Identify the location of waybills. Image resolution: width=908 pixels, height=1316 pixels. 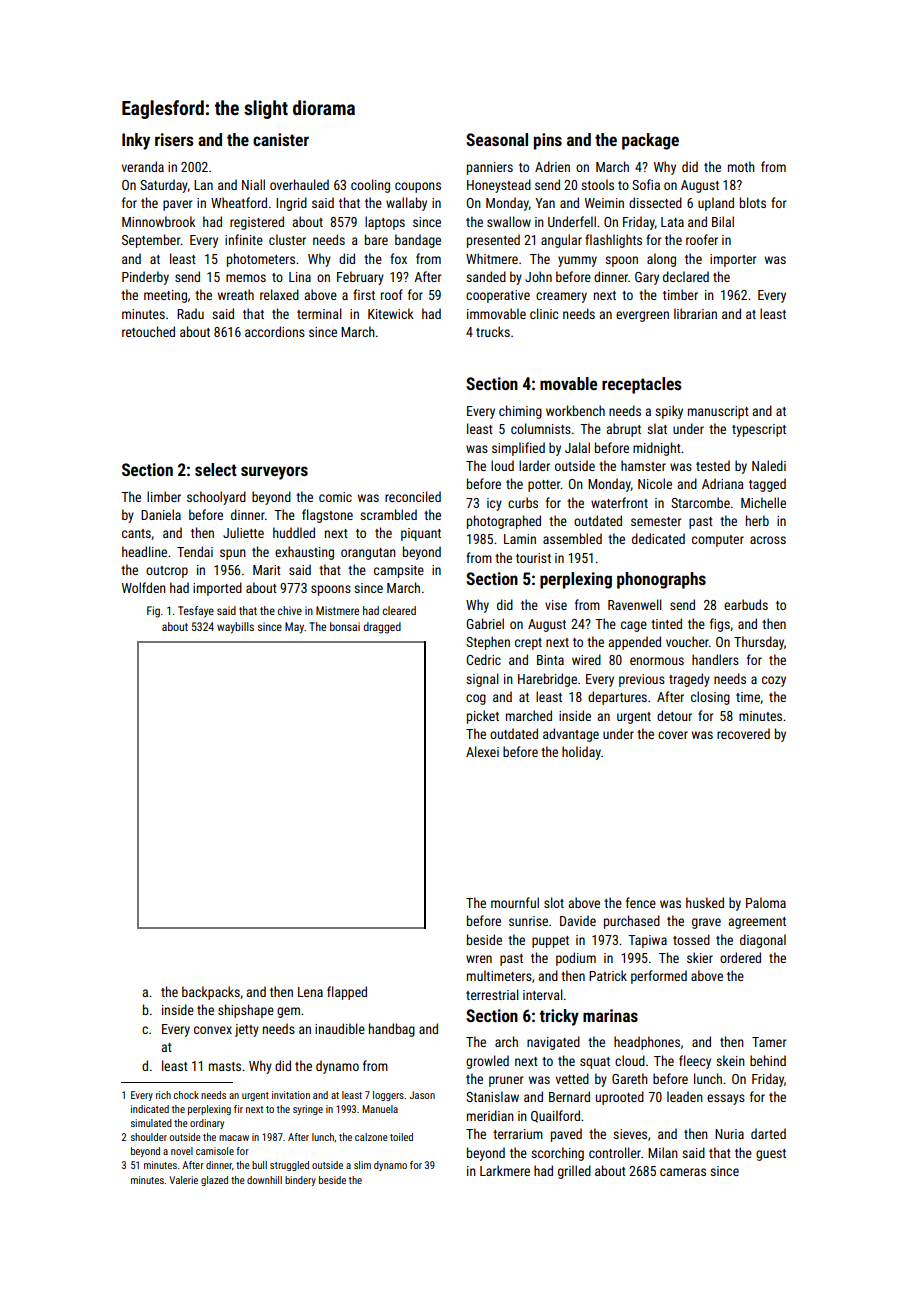
(235, 628).
